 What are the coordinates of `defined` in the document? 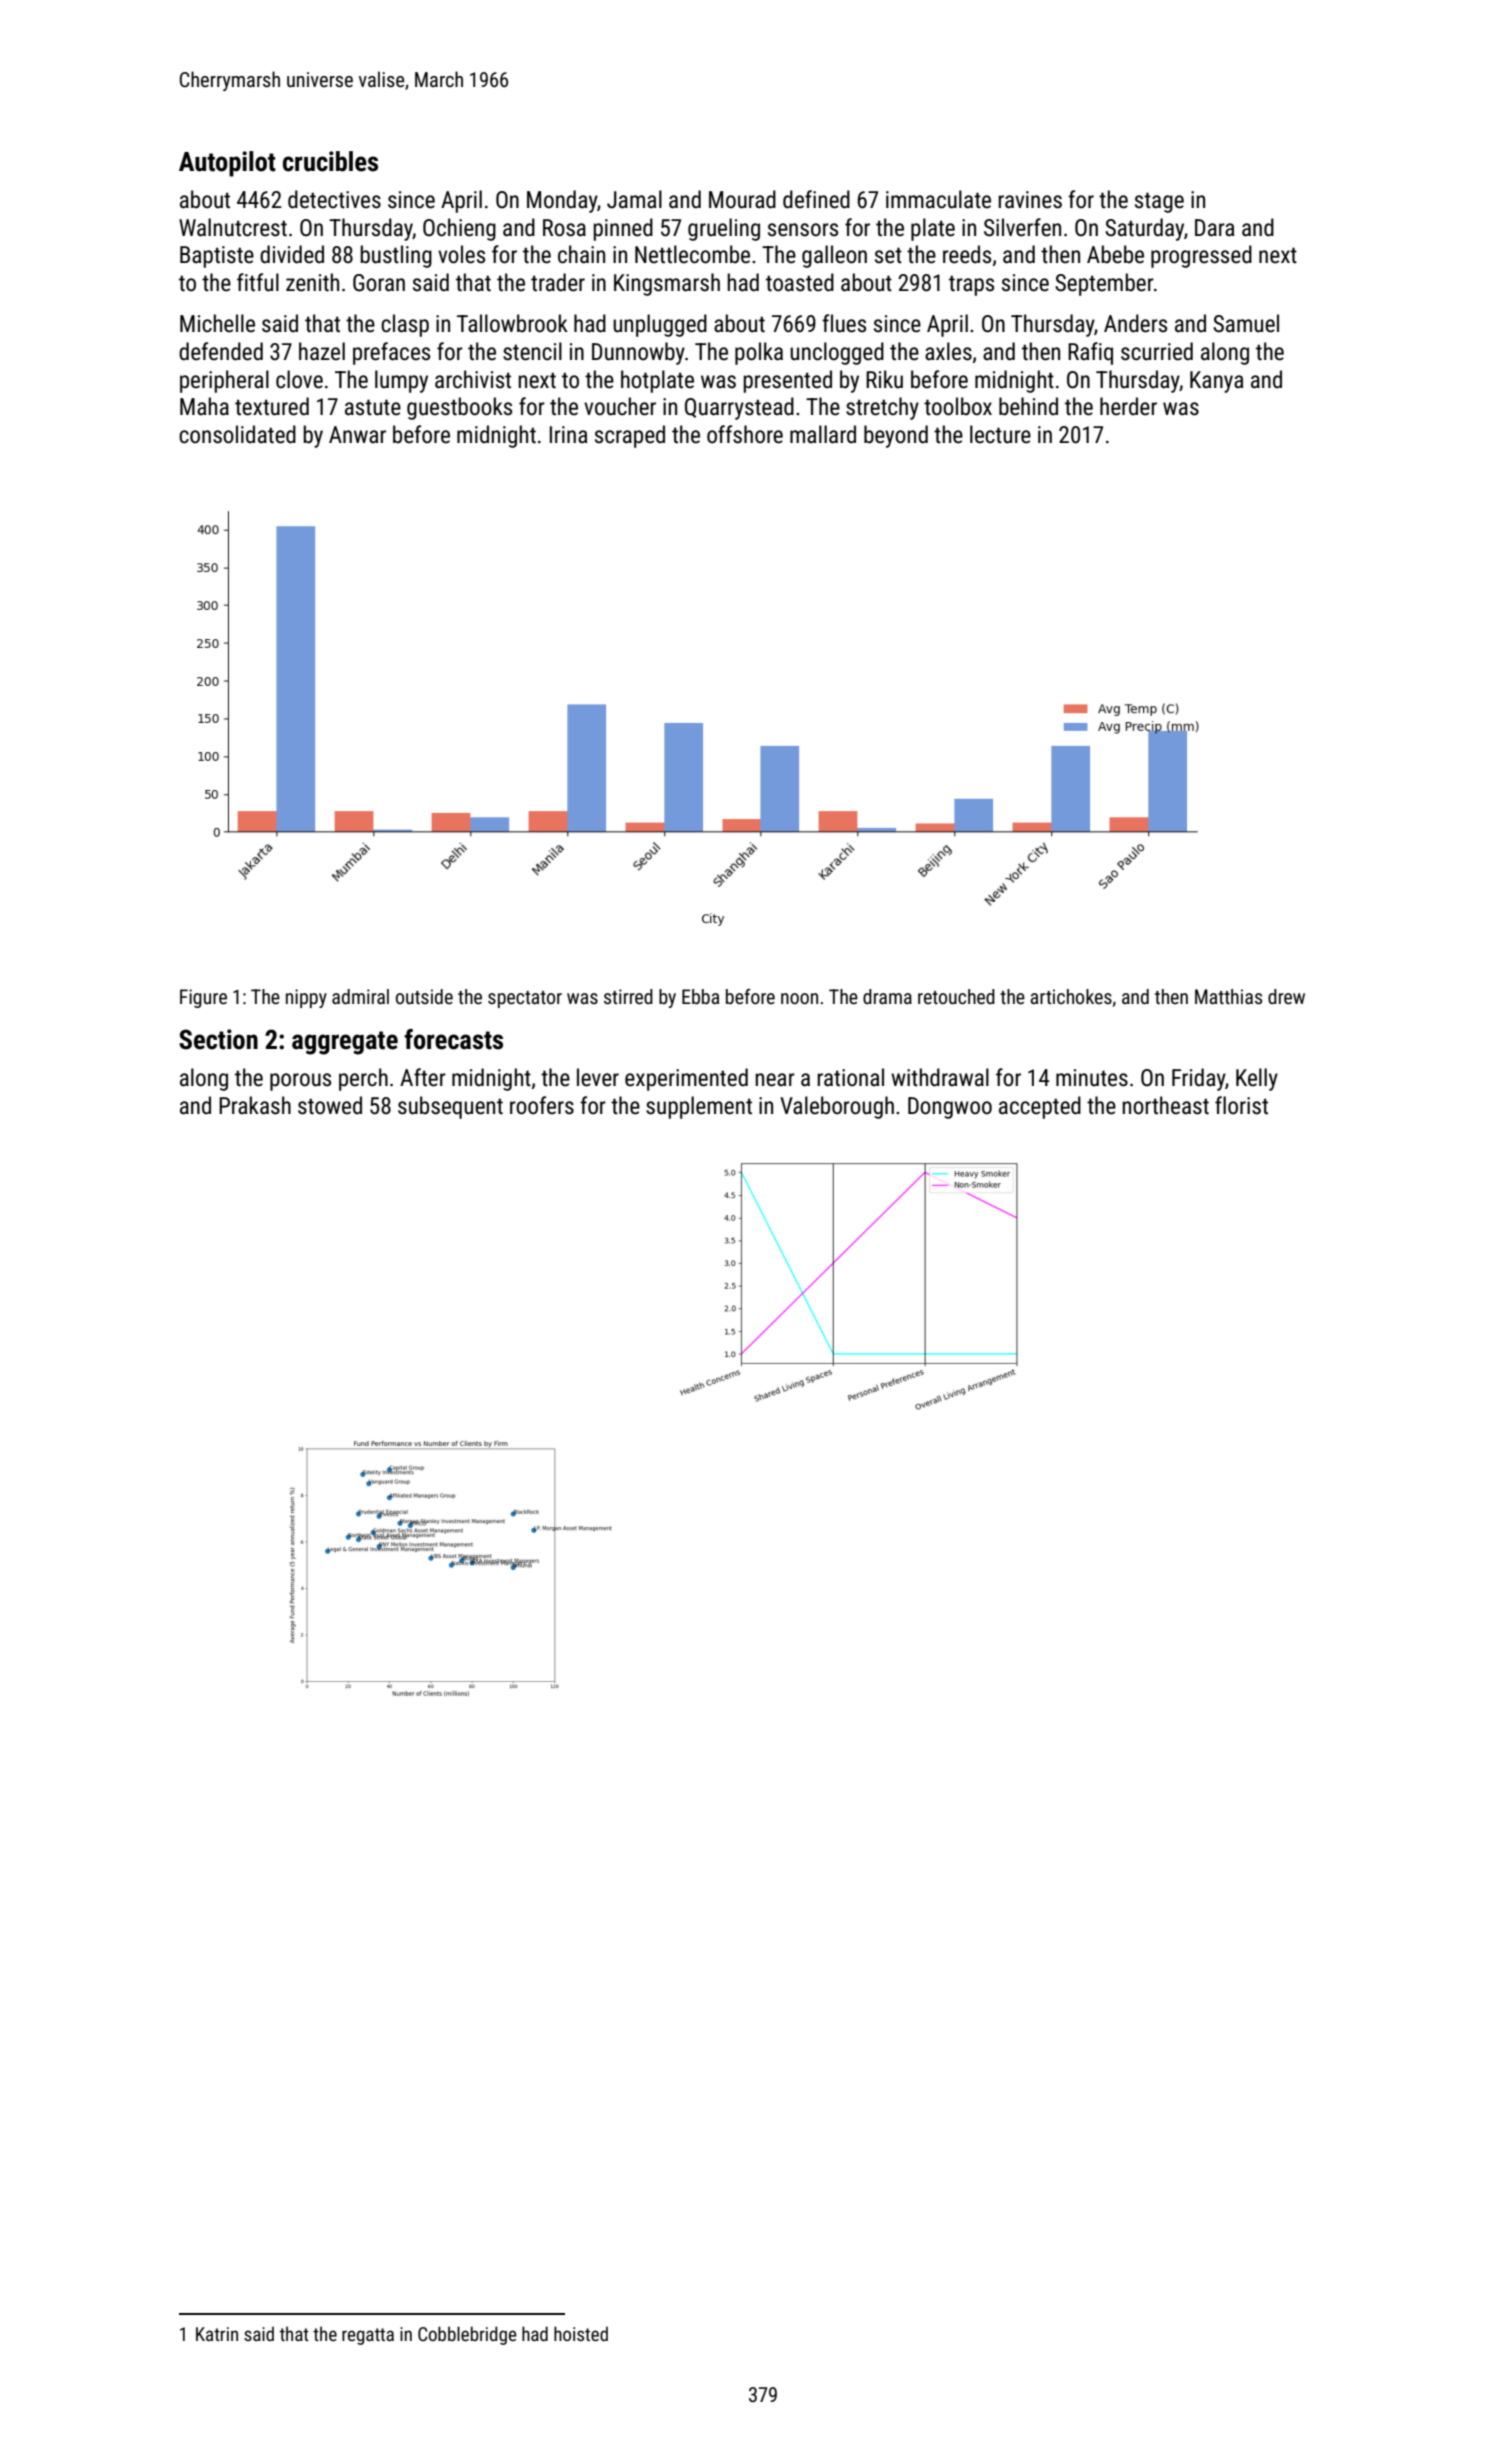 It's located at (816, 199).
